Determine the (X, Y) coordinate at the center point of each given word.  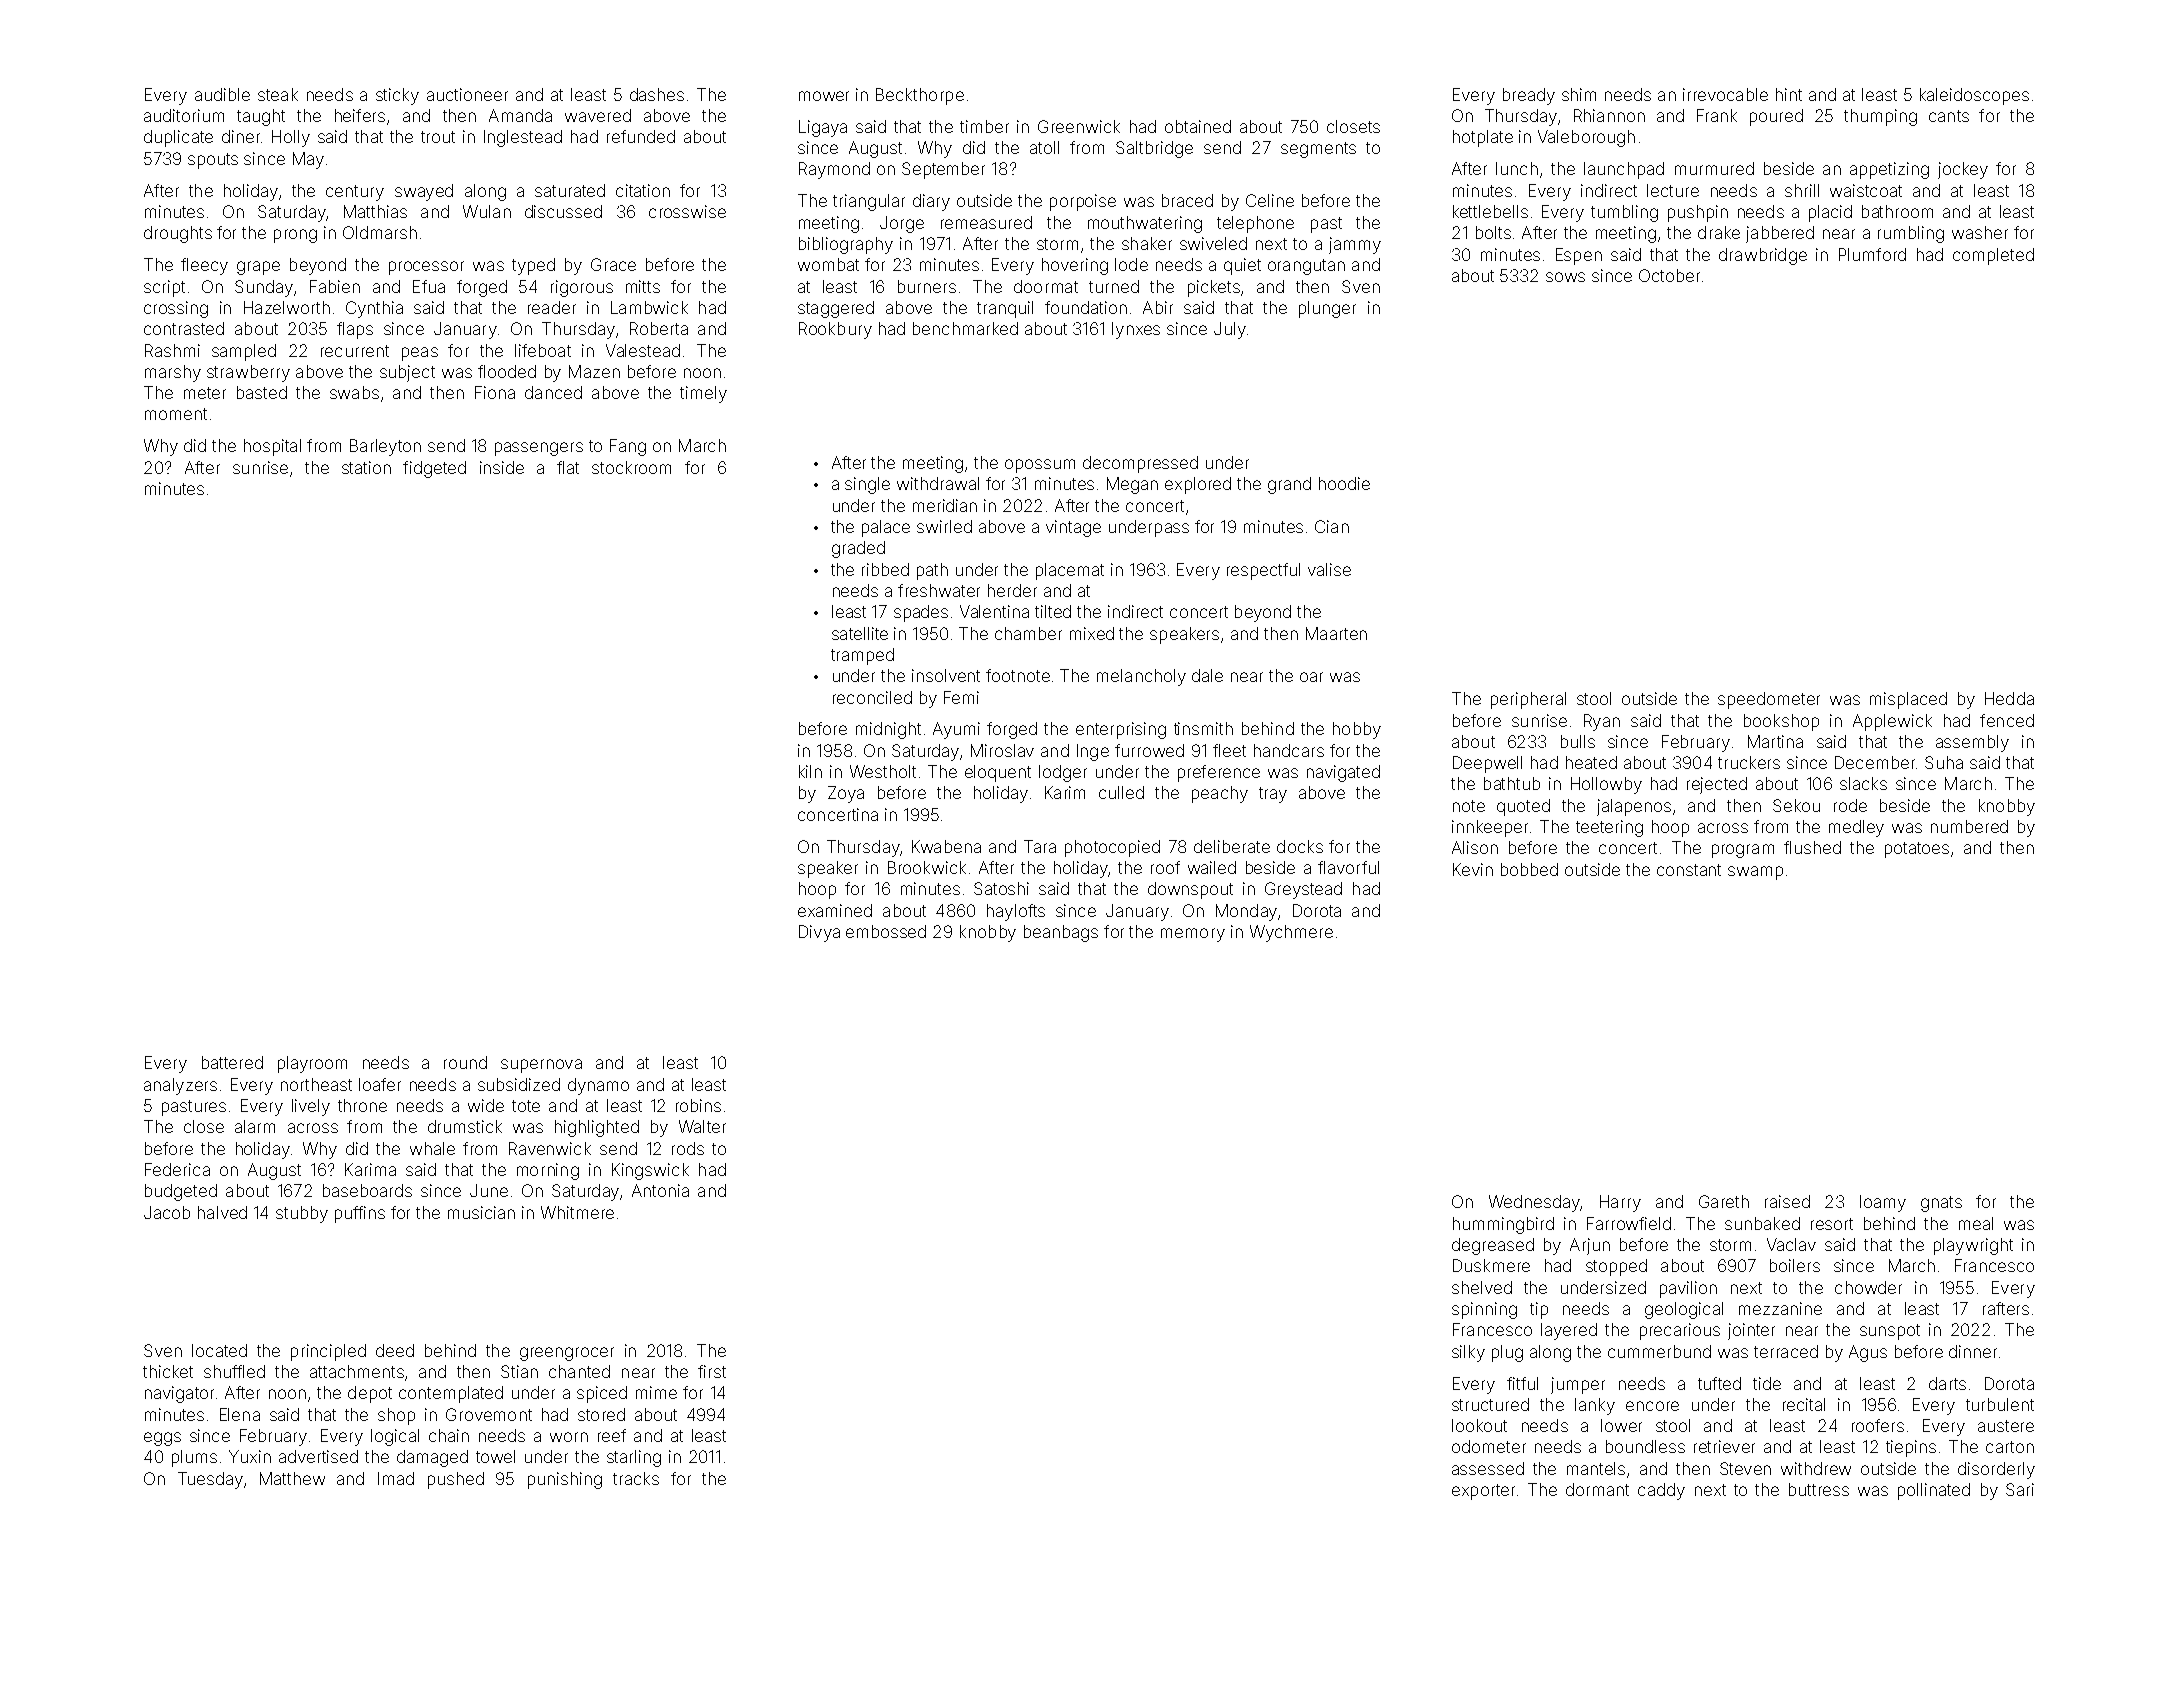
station (366, 467)
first (712, 1371)
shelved (1482, 1287)
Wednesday (1534, 1203)
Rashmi (172, 350)
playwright (1973, 1246)
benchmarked (965, 328)
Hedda (2009, 698)
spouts (213, 161)
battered (232, 1062)
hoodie (1344, 483)
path (932, 571)
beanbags (1061, 933)
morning (548, 1171)
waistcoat (1866, 190)
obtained (1198, 126)
